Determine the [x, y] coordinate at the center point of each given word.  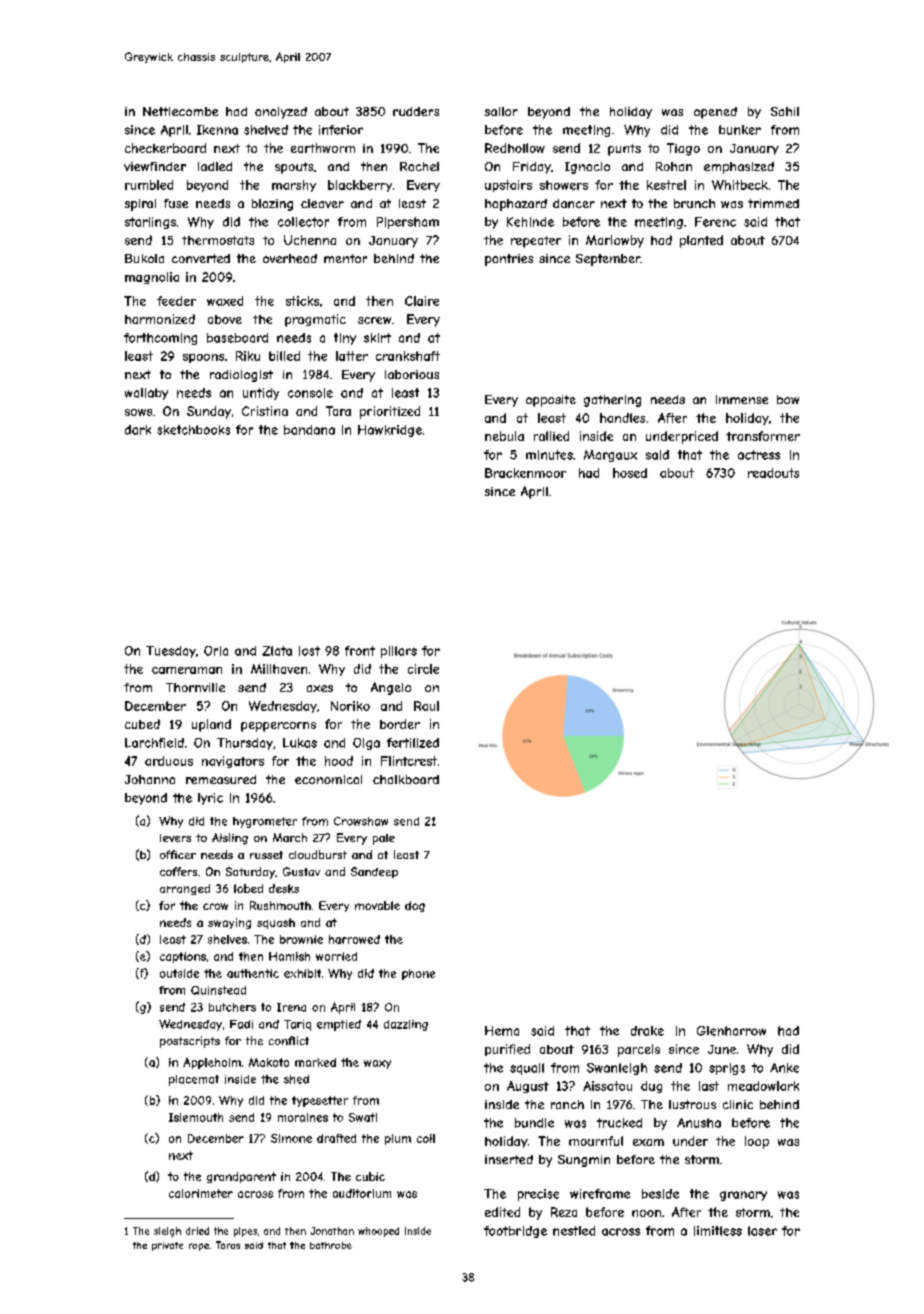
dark [138, 430]
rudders [416, 111]
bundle [534, 1123]
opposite [551, 401]
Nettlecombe [180, 111]
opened [715, 113]
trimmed [773, 203]
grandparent [241, 1177]
